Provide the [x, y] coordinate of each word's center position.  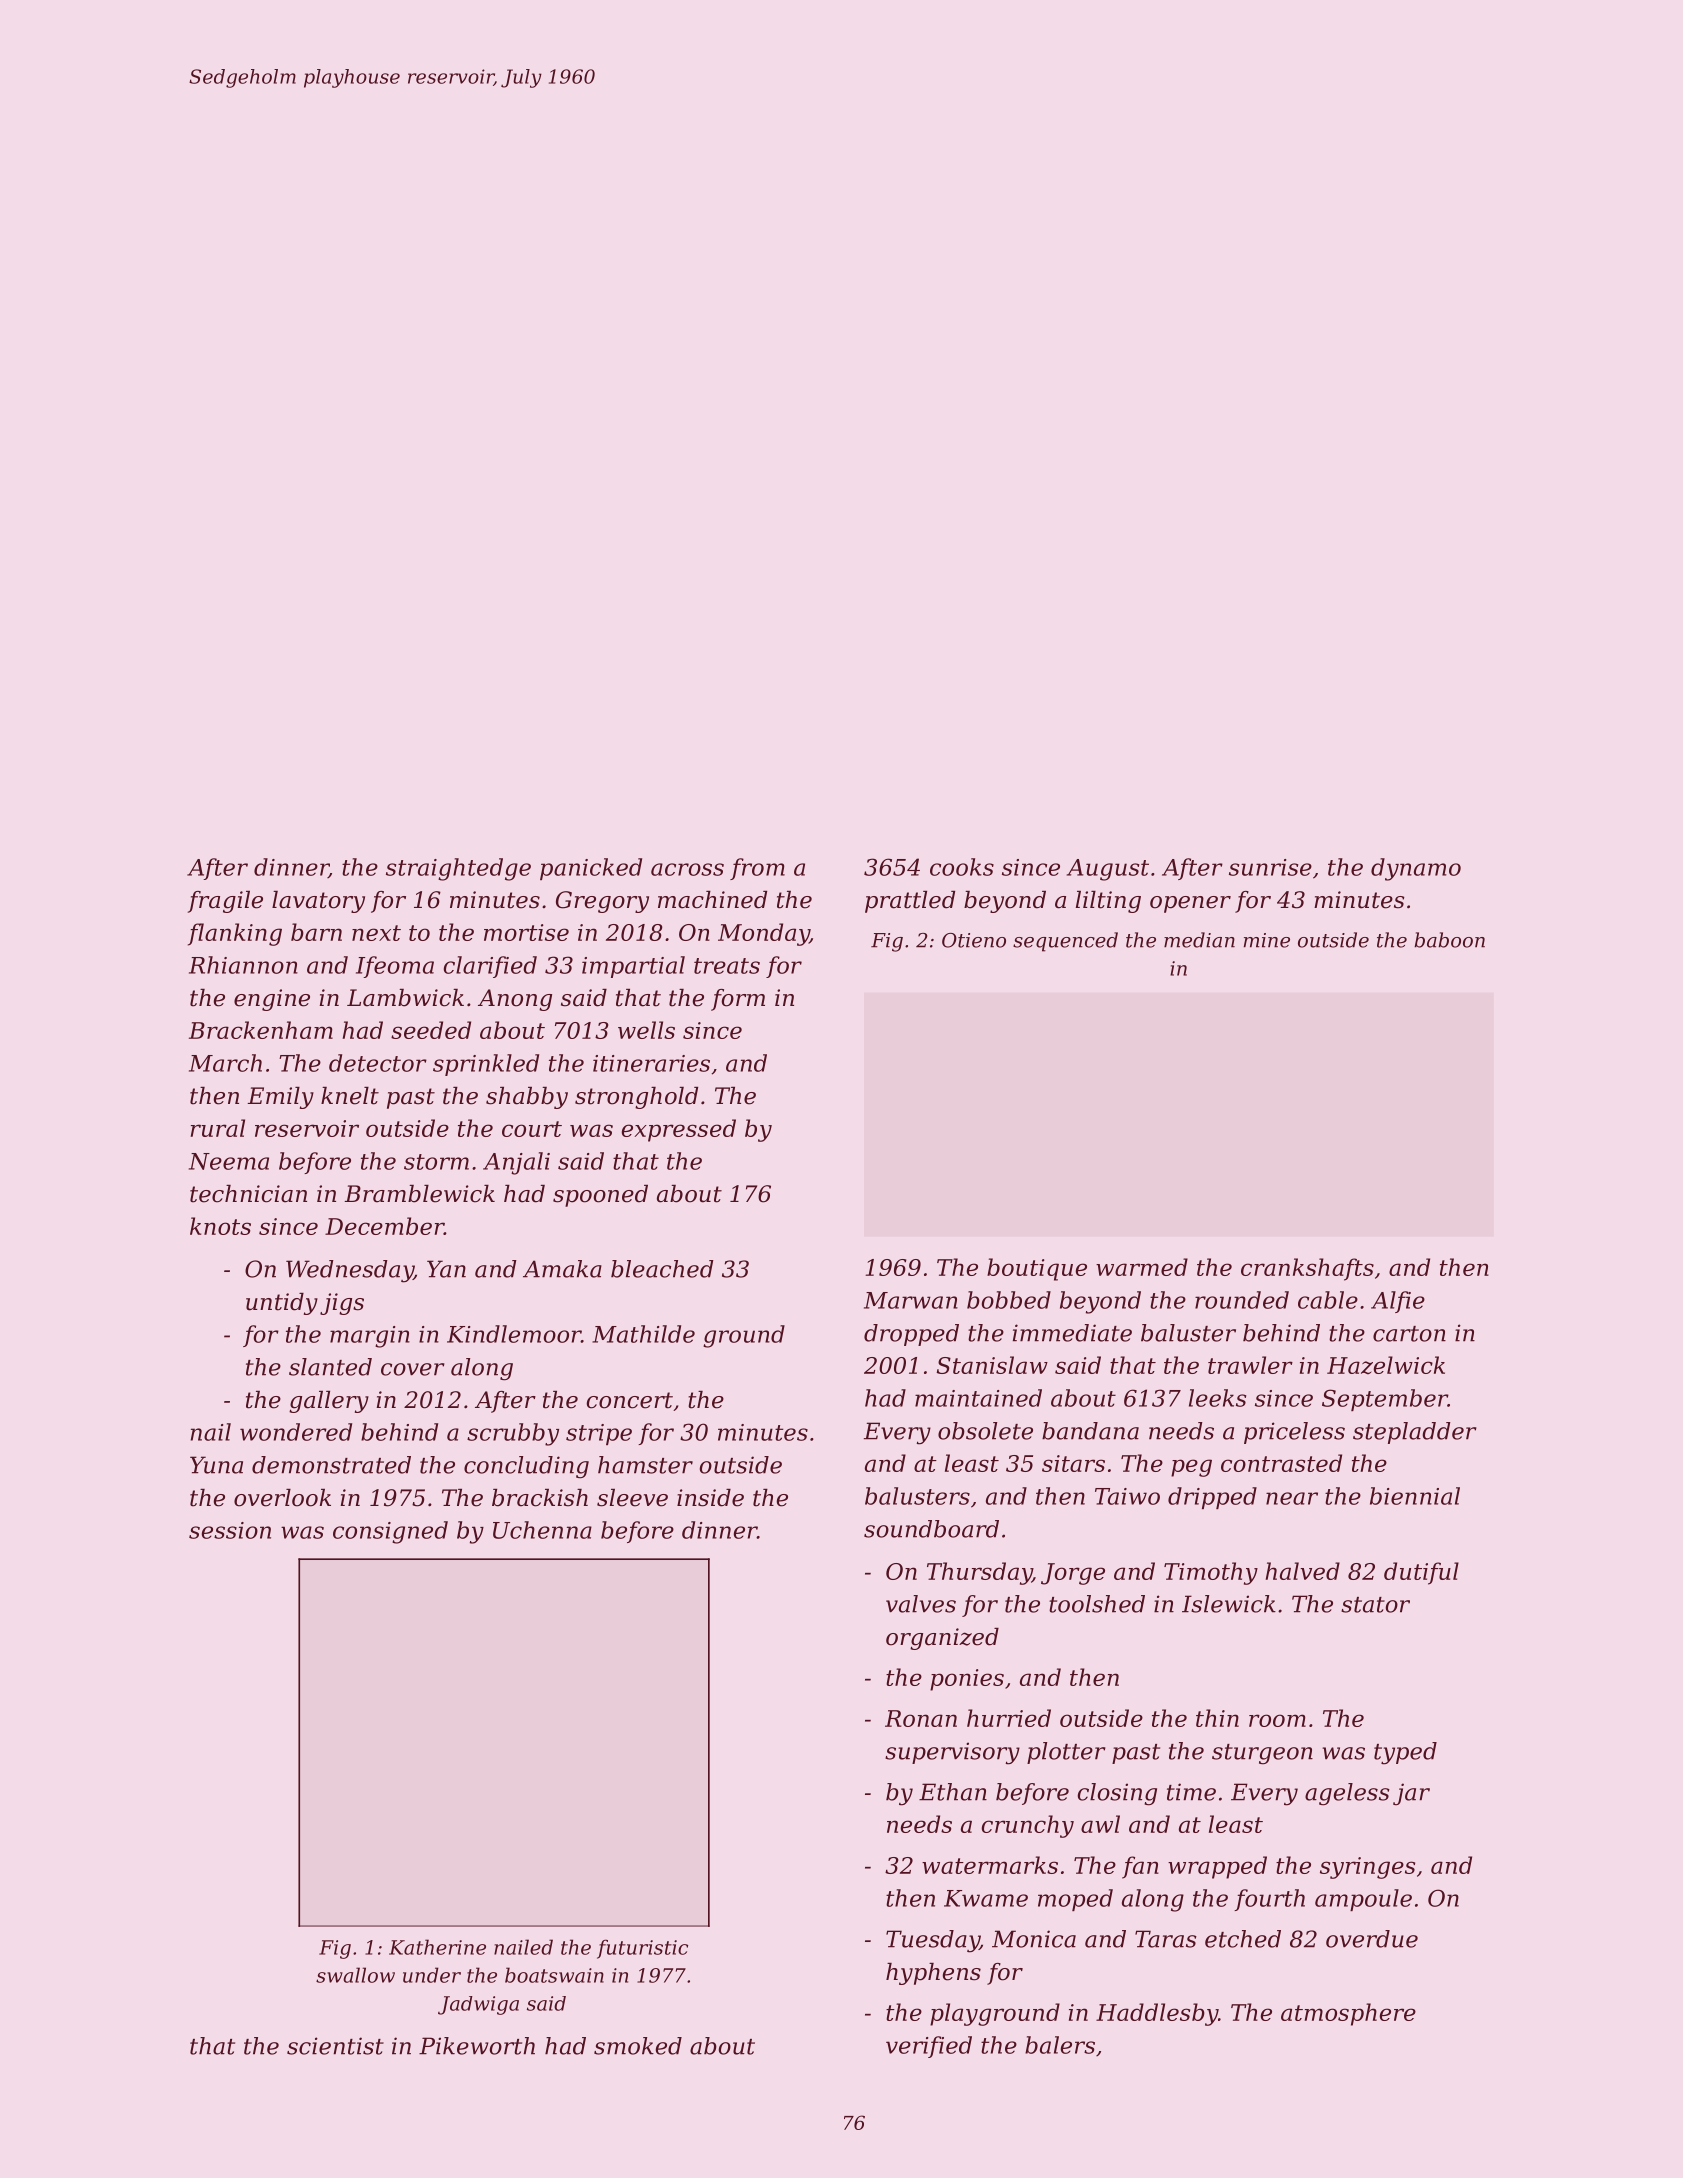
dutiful [1421, 1573]
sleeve [632, 1498]
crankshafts [1307, 1269]
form [738, 1000]
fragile [225, 902]
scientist [335, 2046]
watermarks [990, 1865]
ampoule [1363, 1900]
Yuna [216, 1465]
